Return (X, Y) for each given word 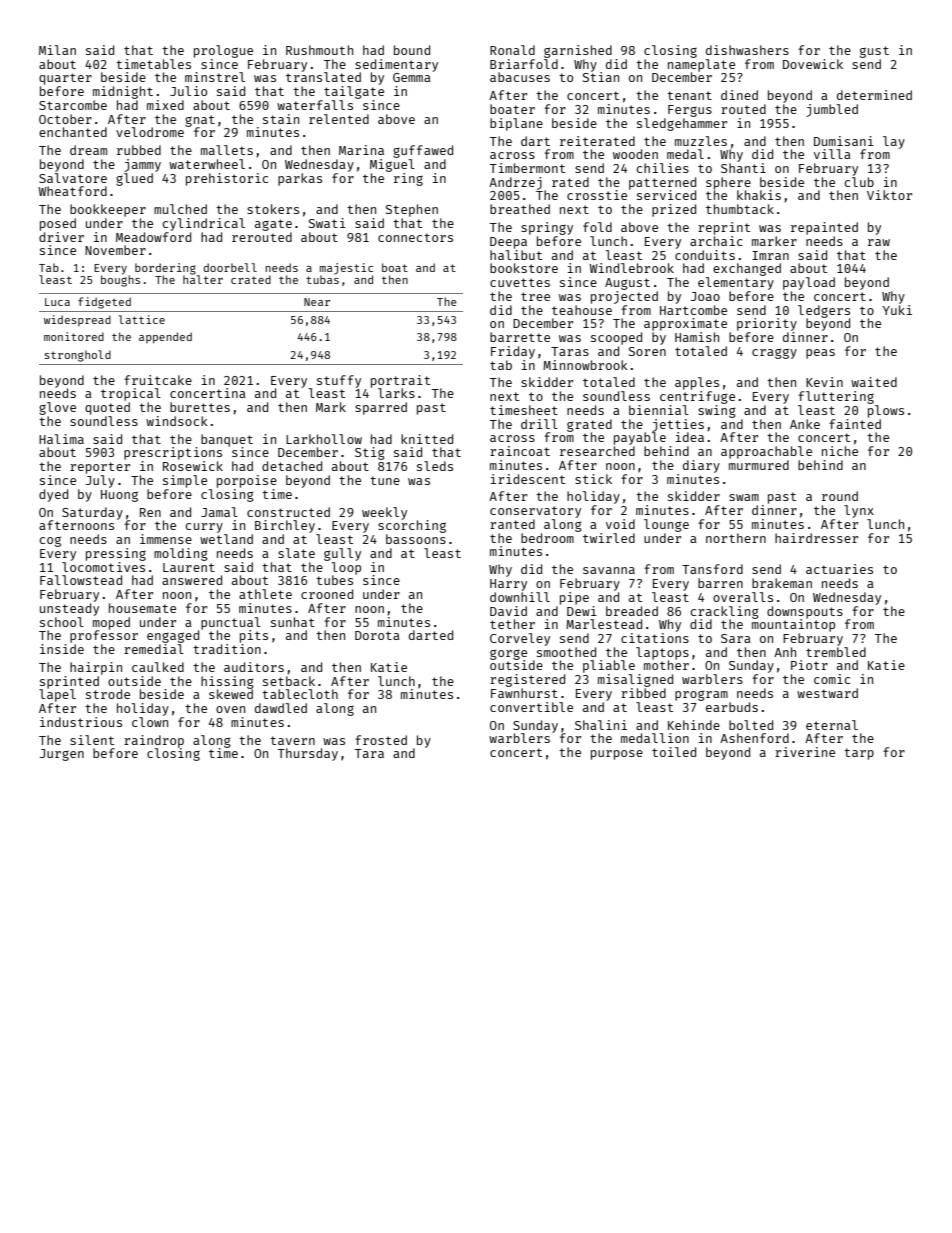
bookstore (524, 268)
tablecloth (300, 694)
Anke (805, 424)
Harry (508, 585)
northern (736, 538)
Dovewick (813, 64)
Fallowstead (81, 580)
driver (61, 237)
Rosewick (193, 466)
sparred (381, 408)
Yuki (897, 310)
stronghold (77, 356)
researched (597, 451)
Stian (601, 77)
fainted (855, 424)
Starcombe (73, 105)
